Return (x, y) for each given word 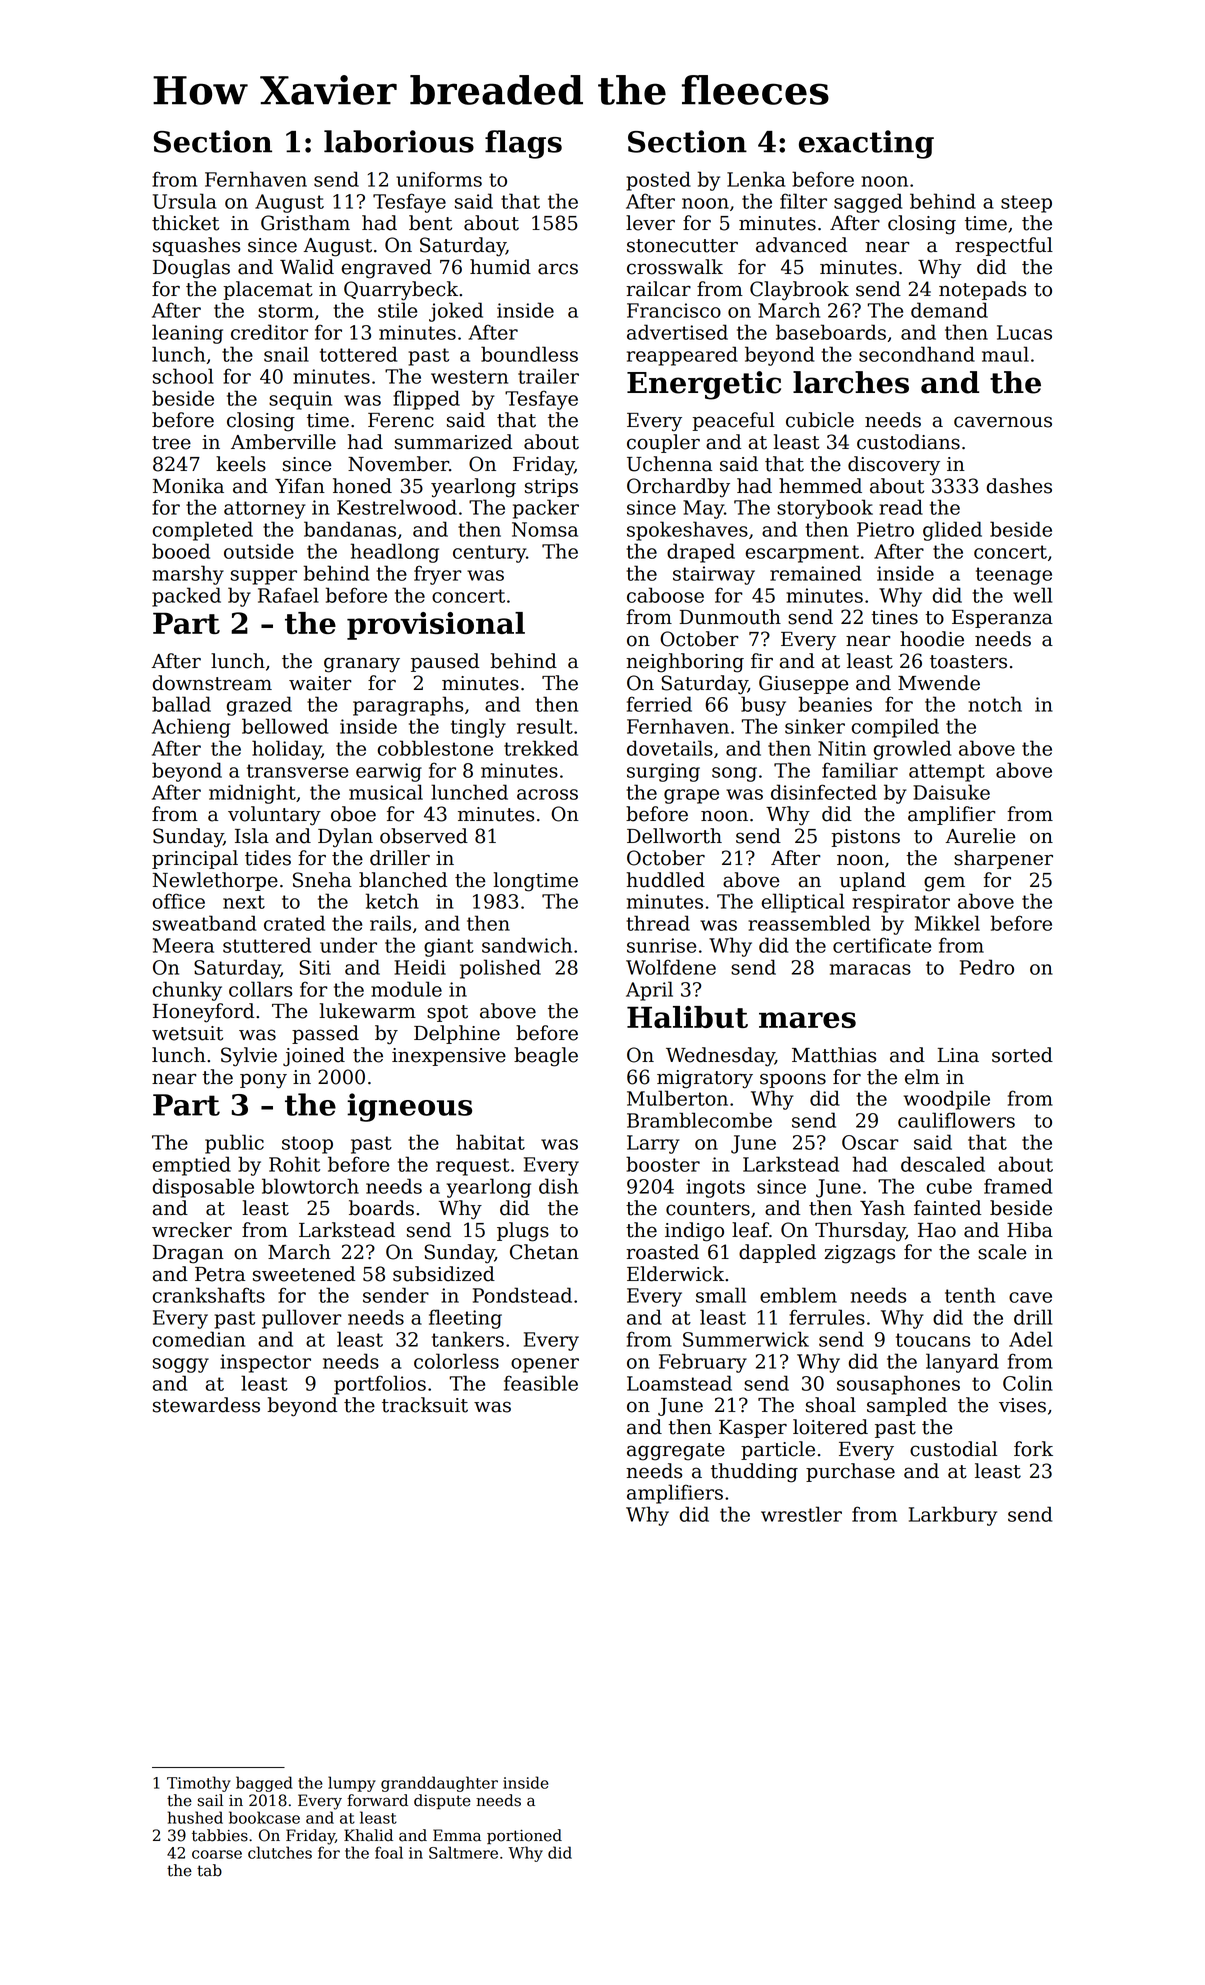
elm (922, 1077)
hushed (195, 1817)
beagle (546, 1057)
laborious (399, 141)
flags (523, 144)
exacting (866, 144)
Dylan (345, 837)
